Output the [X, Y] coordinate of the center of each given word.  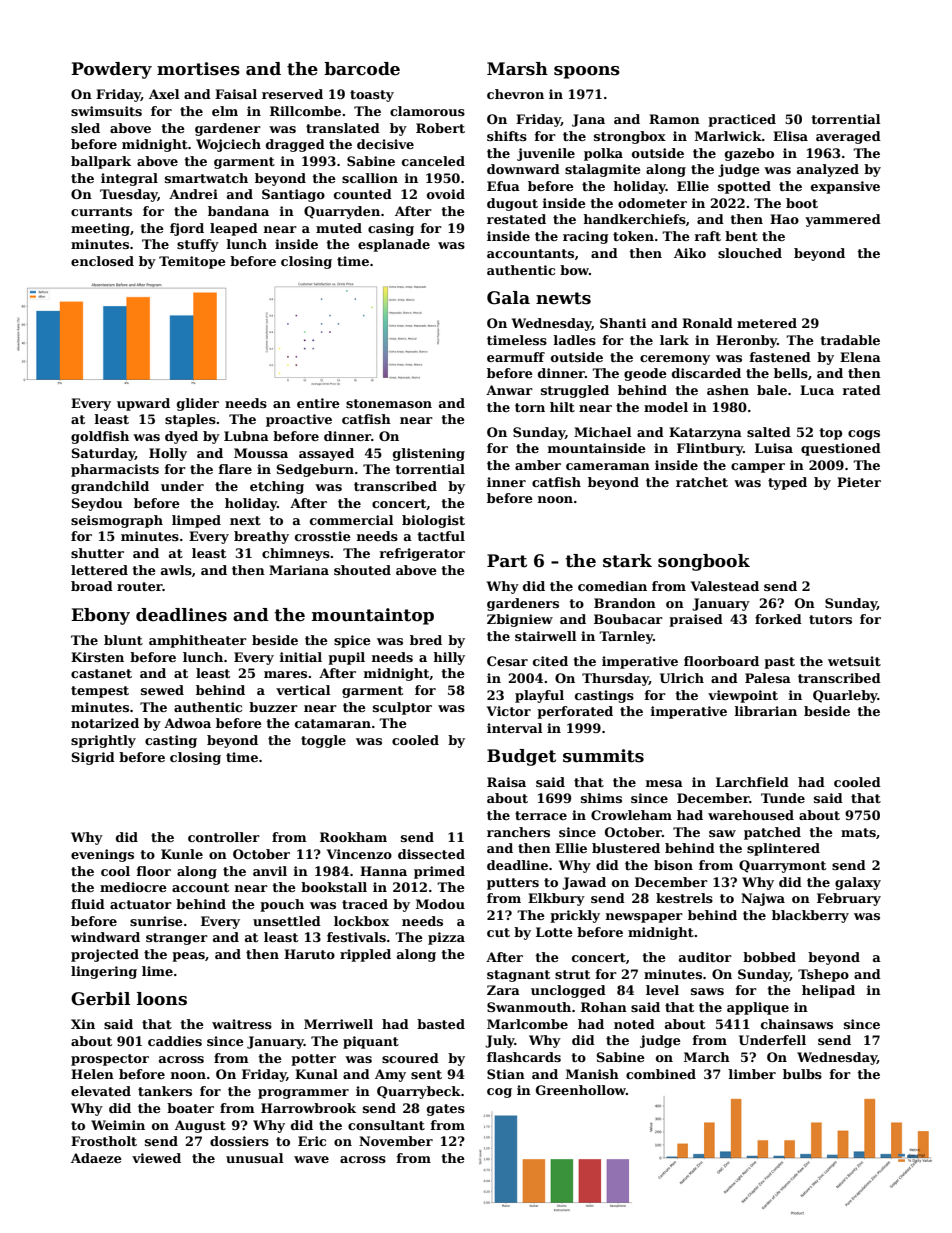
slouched [750, 253]
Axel [164, 94]
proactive [299, 420]
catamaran [333, 723]
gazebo [749, 154]
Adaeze [96, 1158]
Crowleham [631, 815]
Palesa [768, 678]
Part [507, 561]
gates [446, 1110]
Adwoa [187, 723]
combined [661, 1074]
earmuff [516, 357]
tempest [100, 692]
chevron [515, 94]
